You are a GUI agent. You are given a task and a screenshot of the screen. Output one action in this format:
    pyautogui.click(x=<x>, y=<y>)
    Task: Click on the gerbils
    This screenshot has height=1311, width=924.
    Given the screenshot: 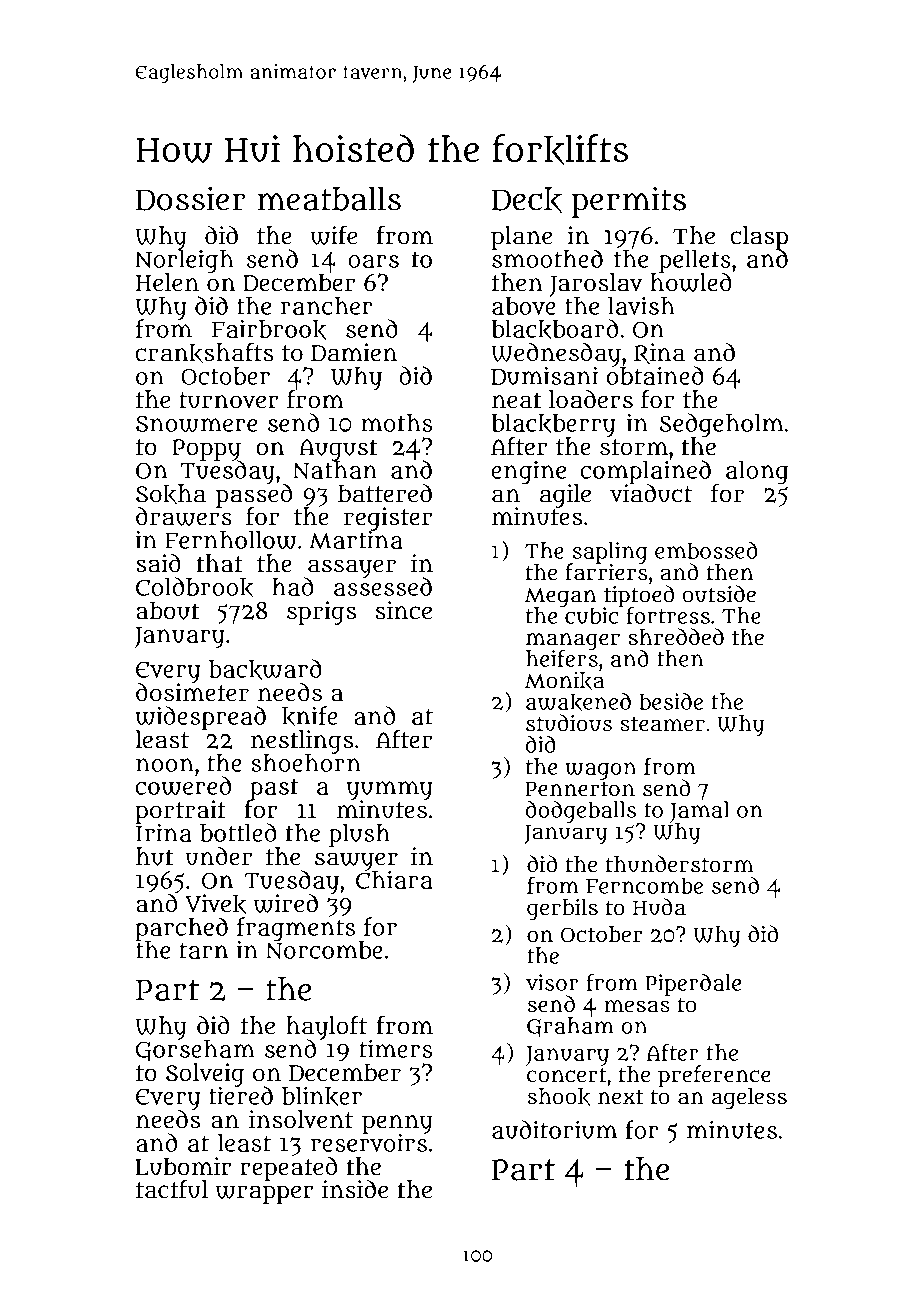 What is the action you would take?
    pyautogui.click(x=562, y=909)
